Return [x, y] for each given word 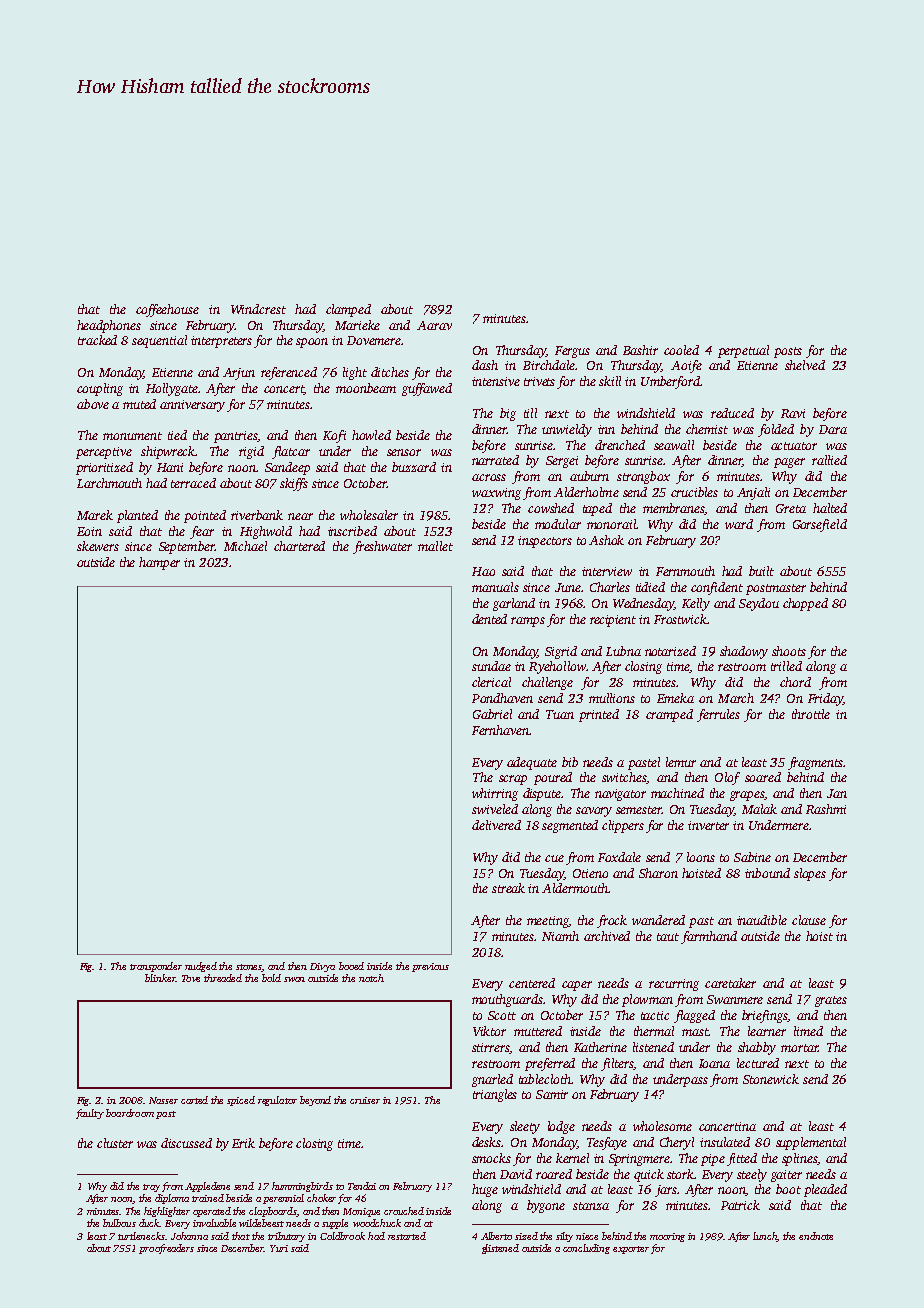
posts [788, 352]
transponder [156, 967]
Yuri [279, 1248]
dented [489, 619]
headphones [109, 326]
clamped [348, 310]
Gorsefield [820, 525]
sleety [525, 1127]
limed [808, 1031]
